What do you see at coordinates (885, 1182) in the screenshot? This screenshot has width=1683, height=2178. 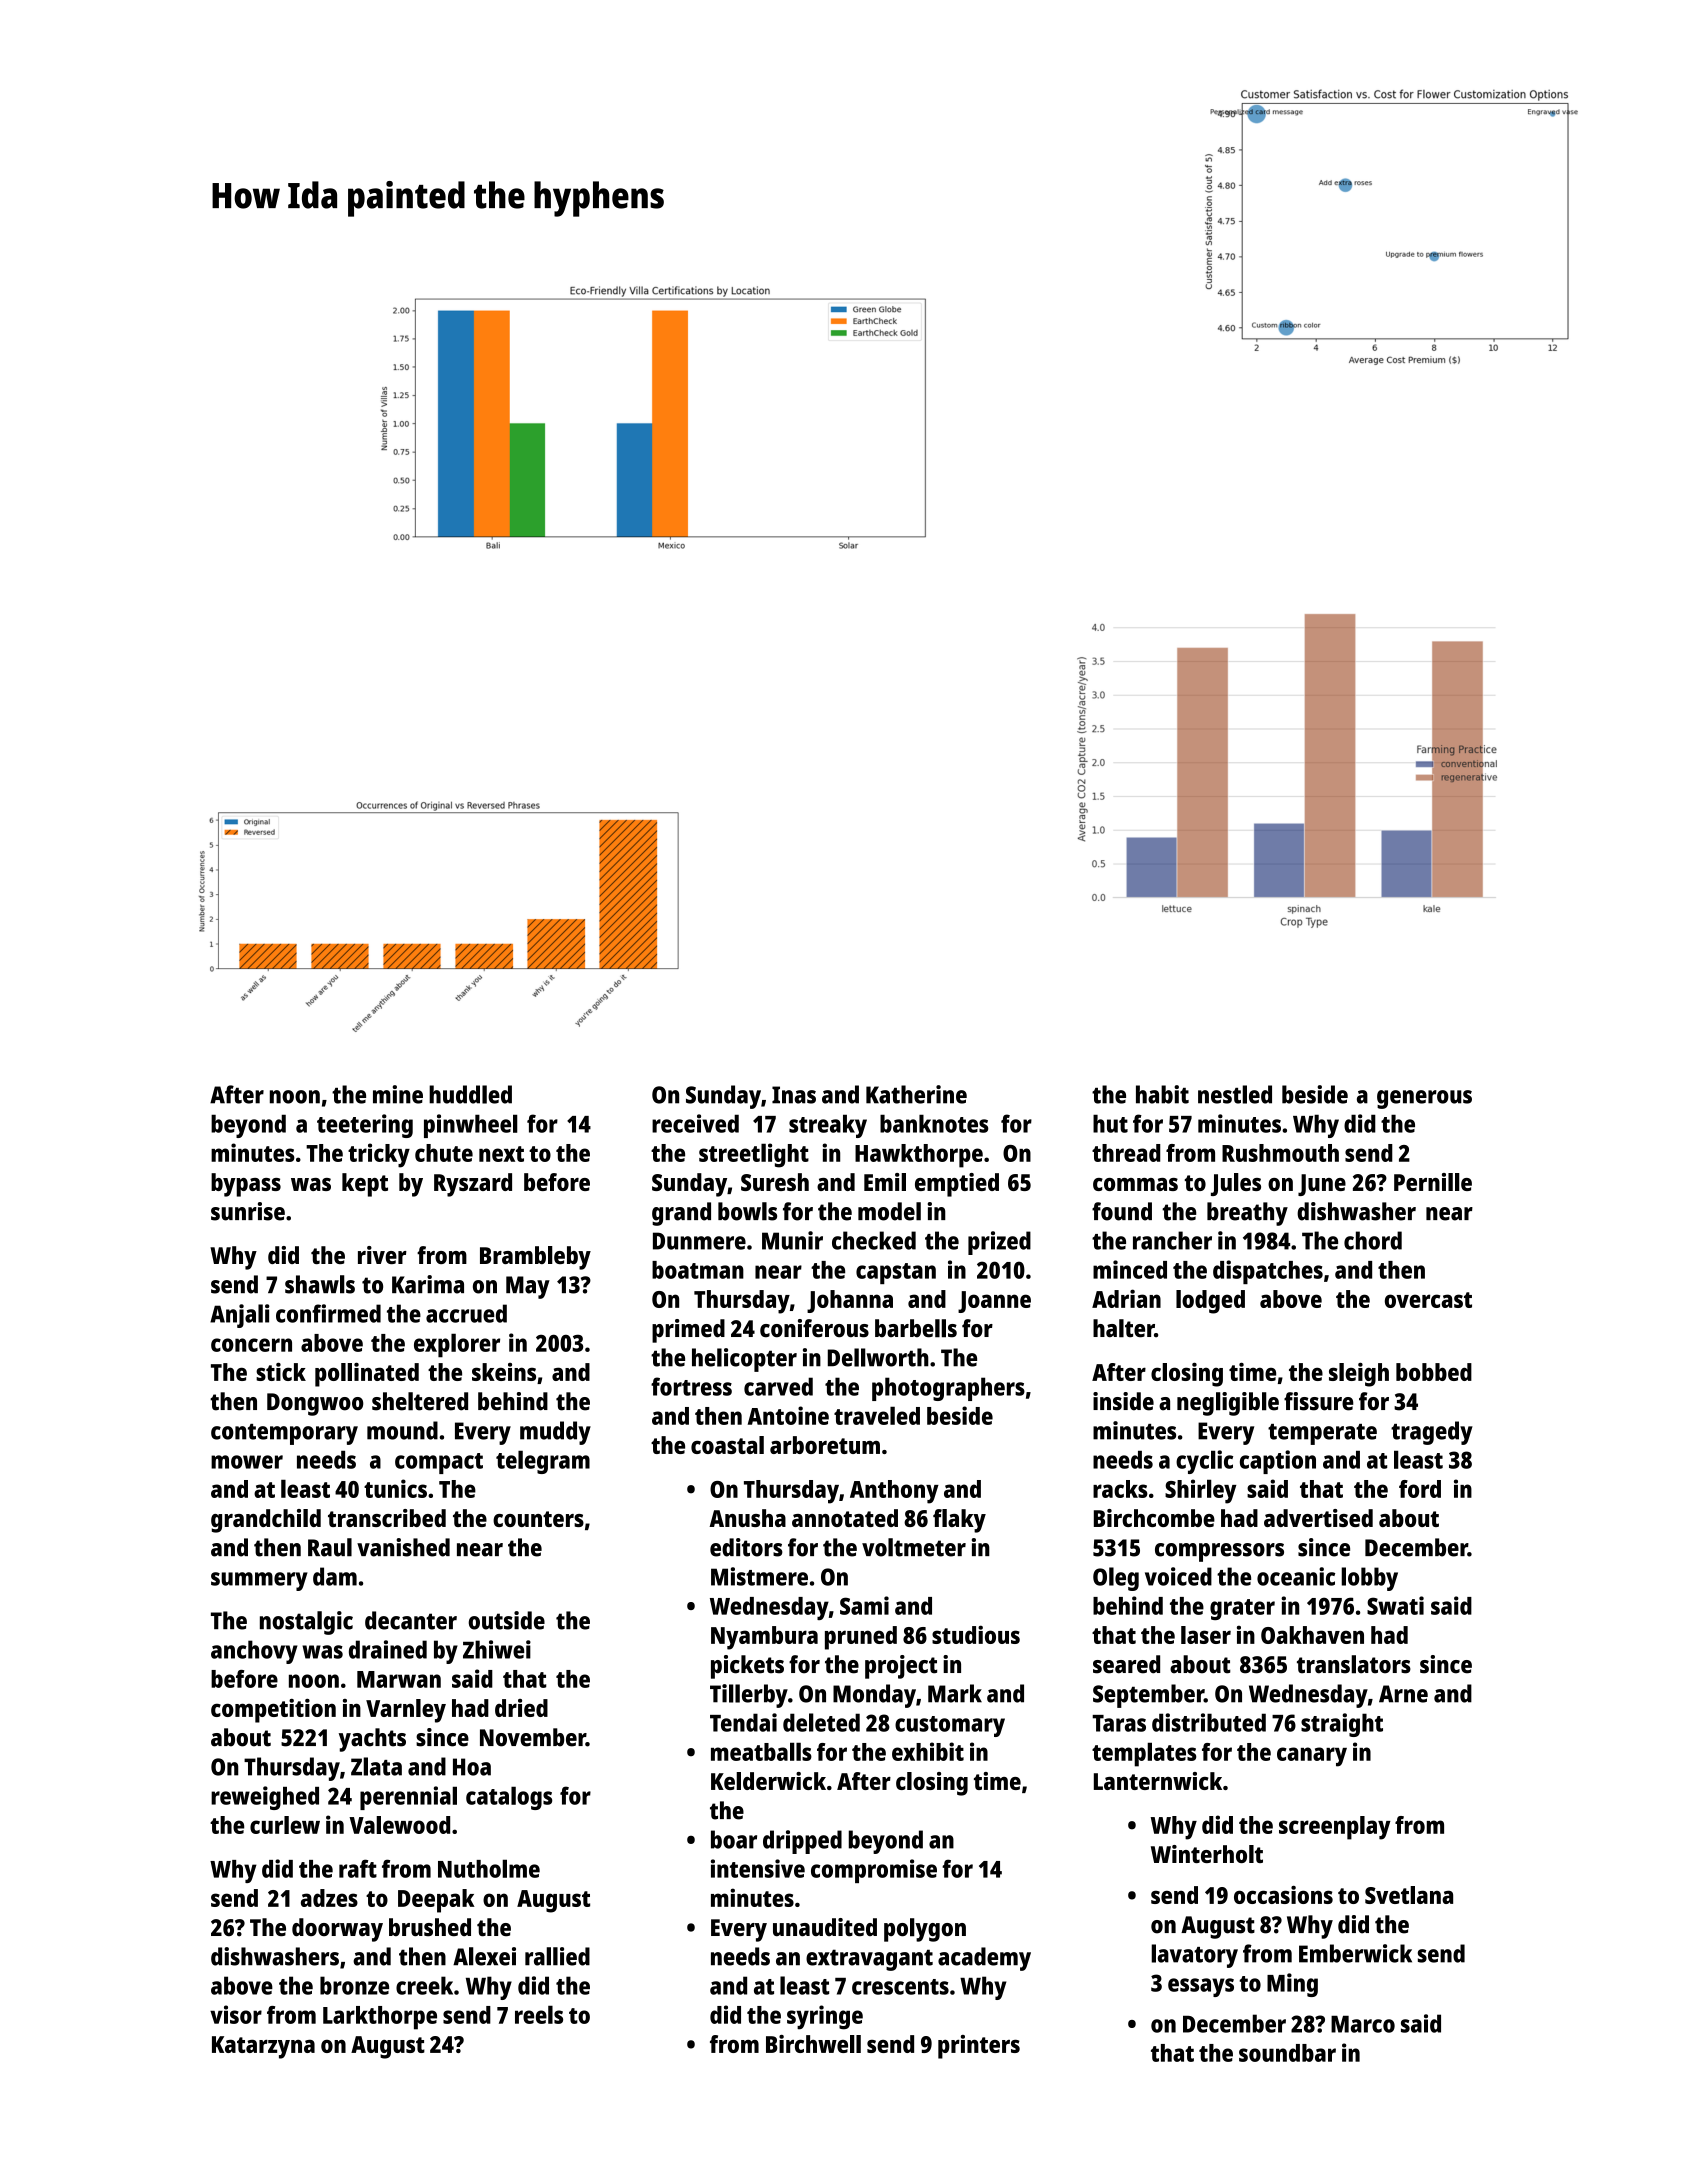 I see `Emil` at bounding box center [885, 1182].
